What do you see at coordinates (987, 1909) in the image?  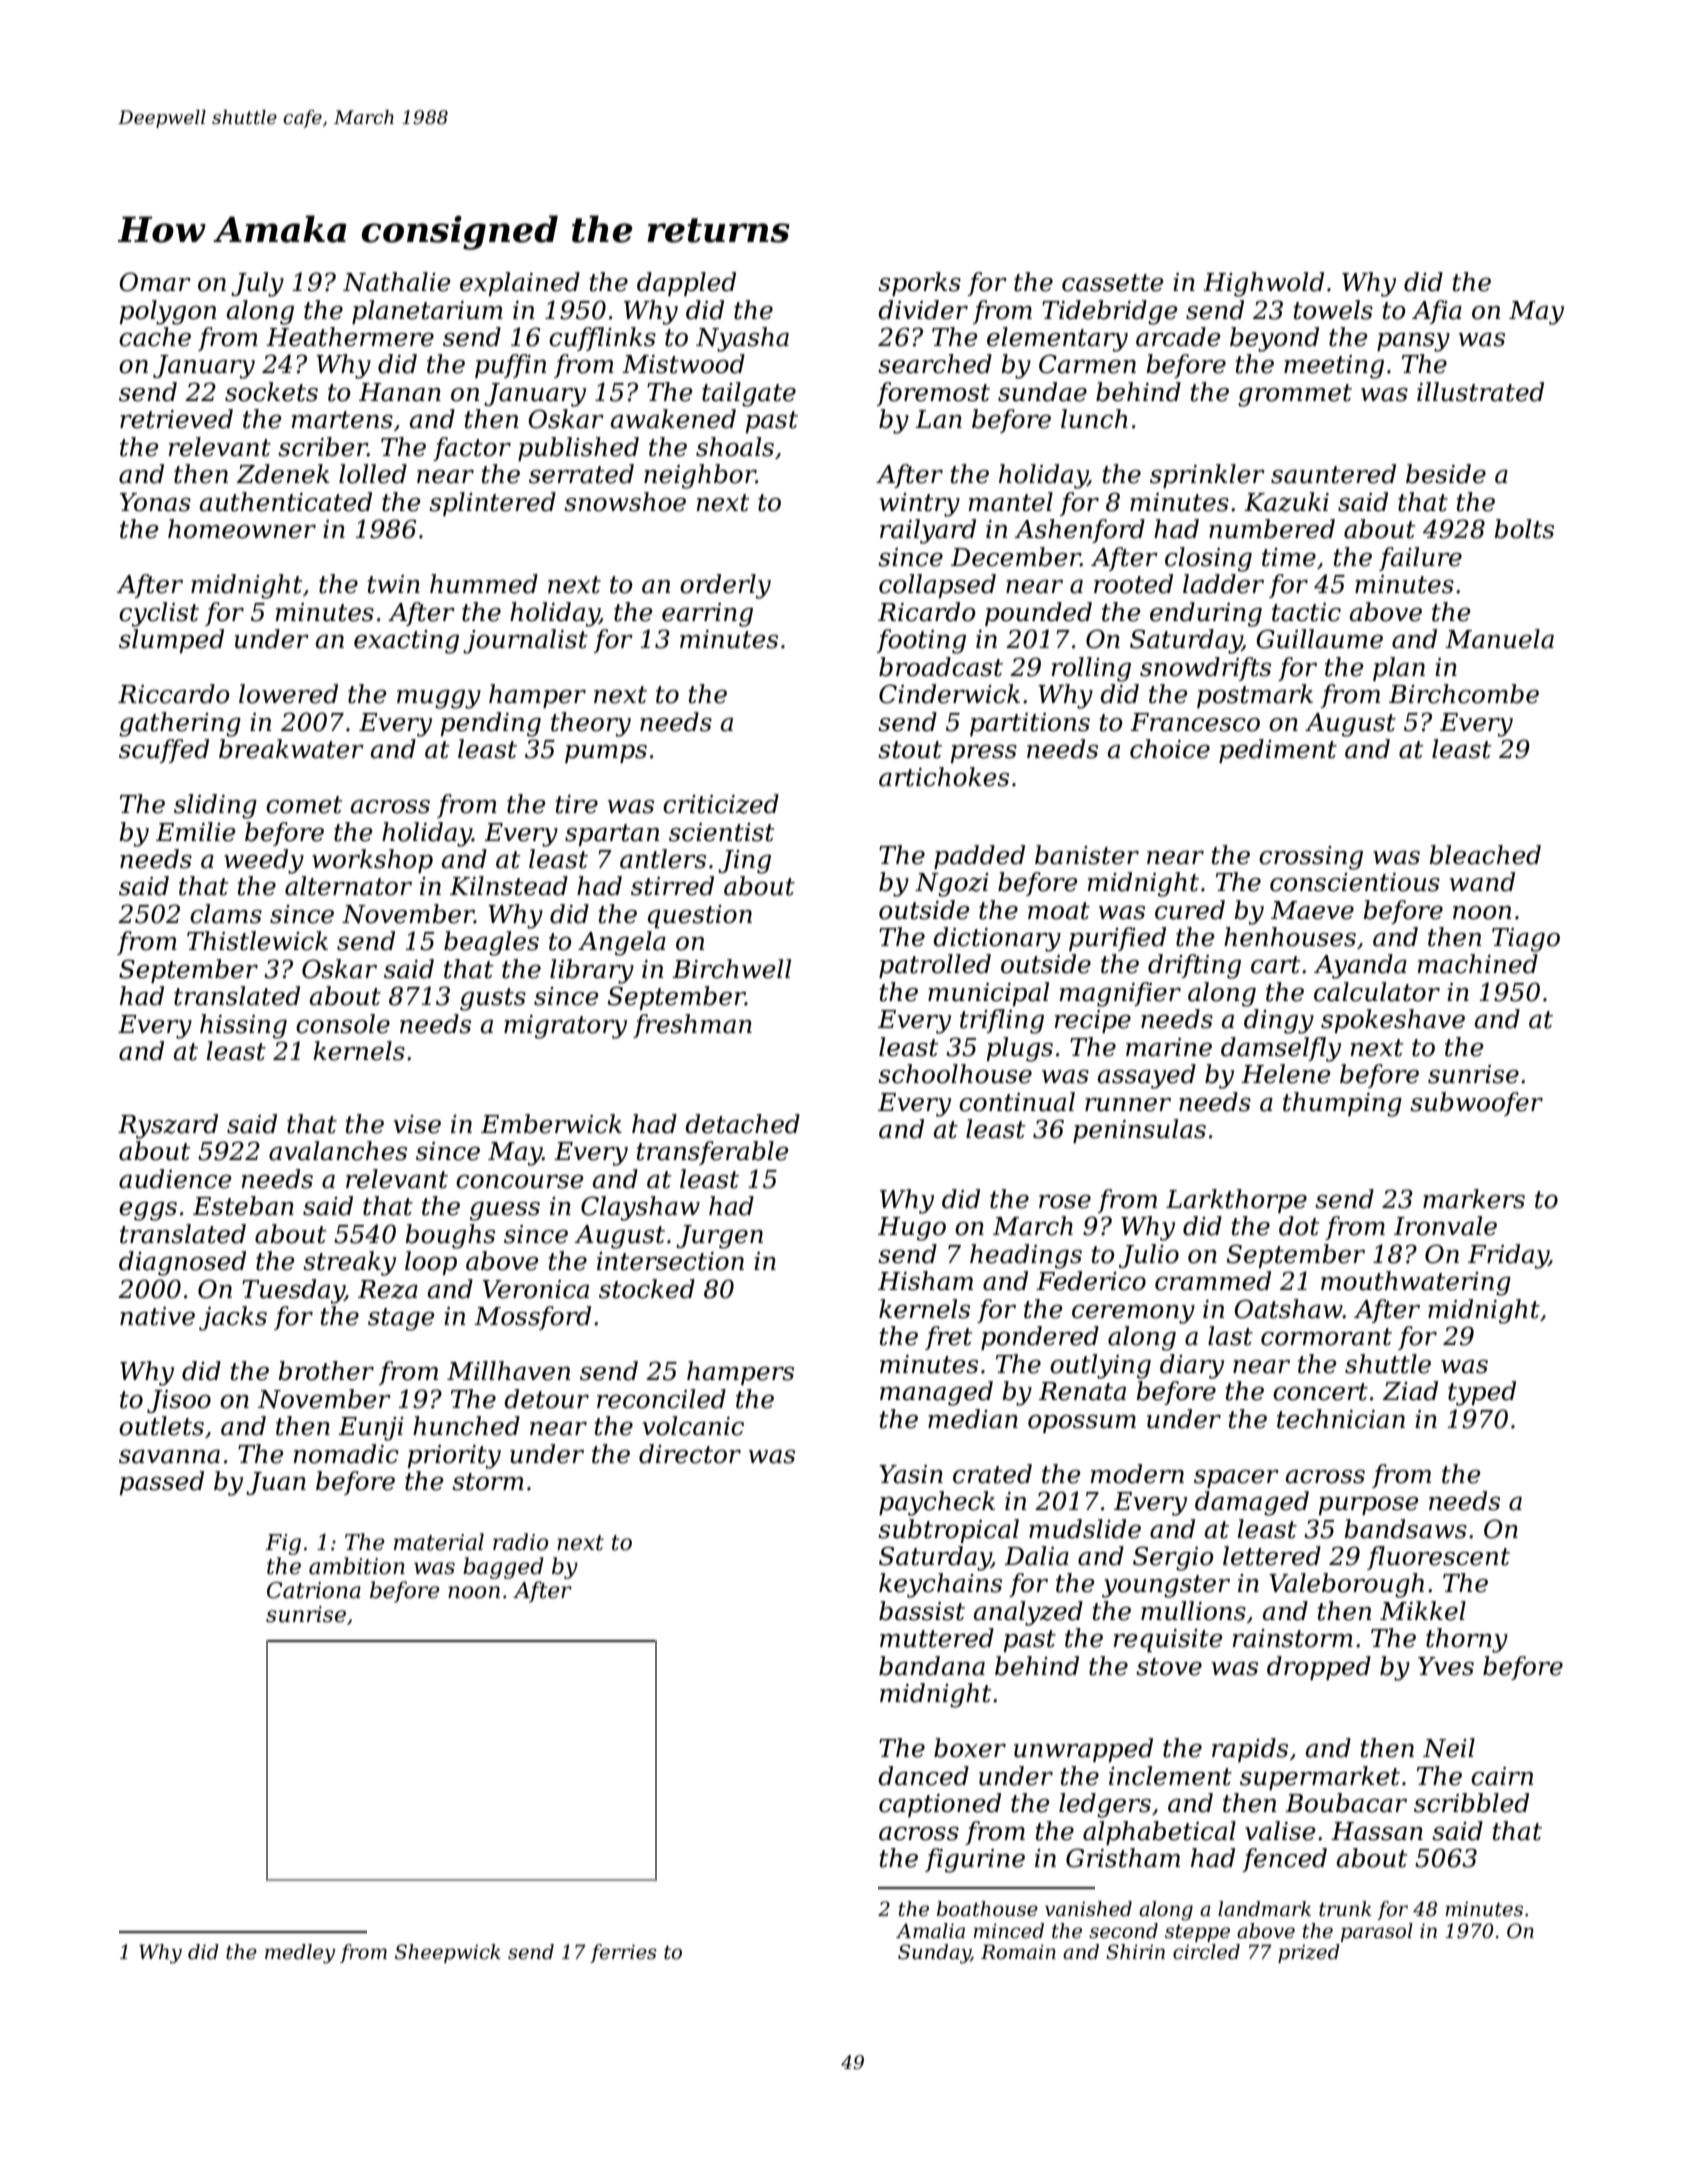 I see `boathouse` at bounding box center [987, 1909].
